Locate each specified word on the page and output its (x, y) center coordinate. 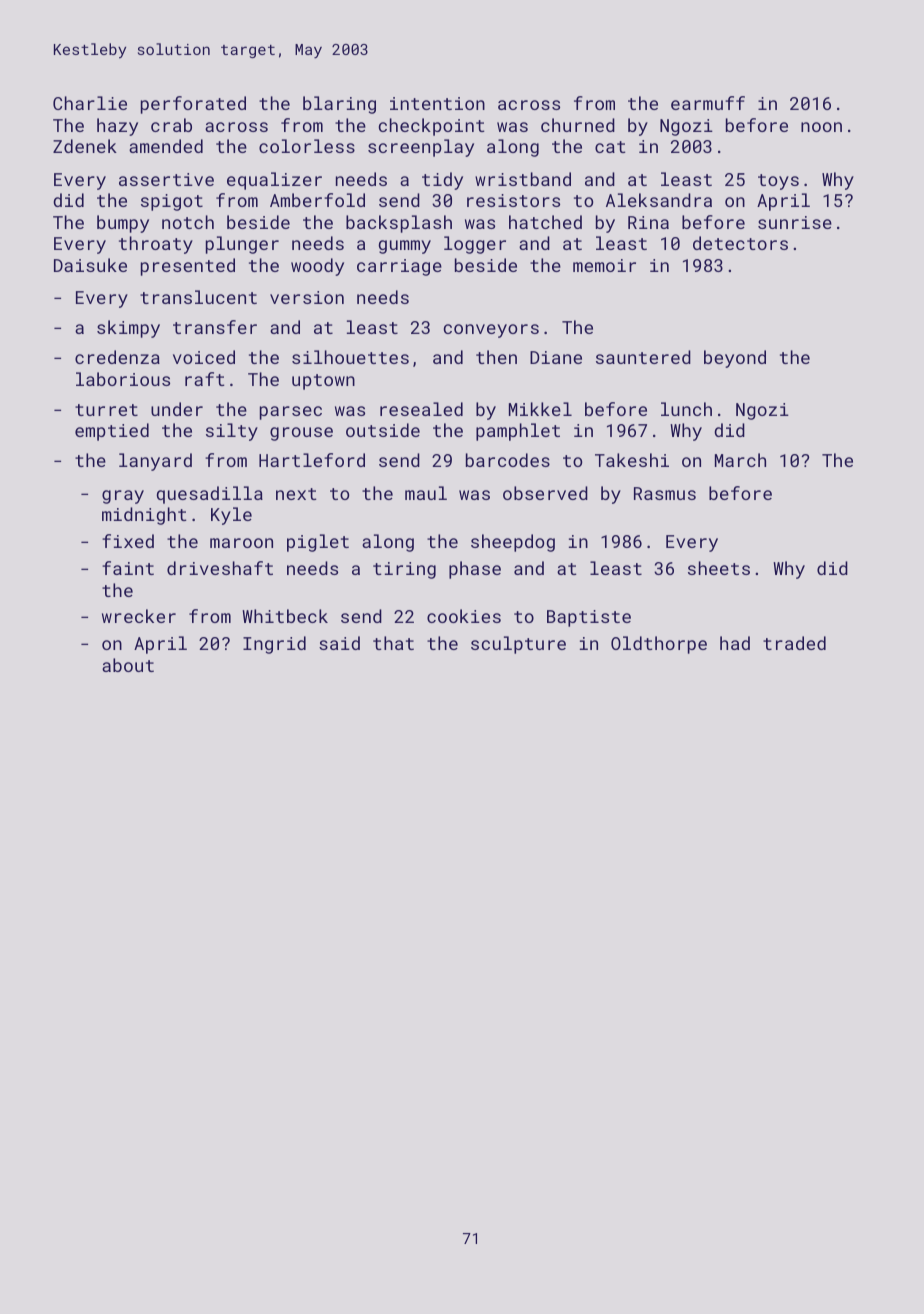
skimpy (128, 329)
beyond (735, 359)
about (128, 665)
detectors (740, 243)
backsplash (399, 224)
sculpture (518, 645)
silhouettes (350, 357)
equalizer (274, 181)
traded (794, 643)
